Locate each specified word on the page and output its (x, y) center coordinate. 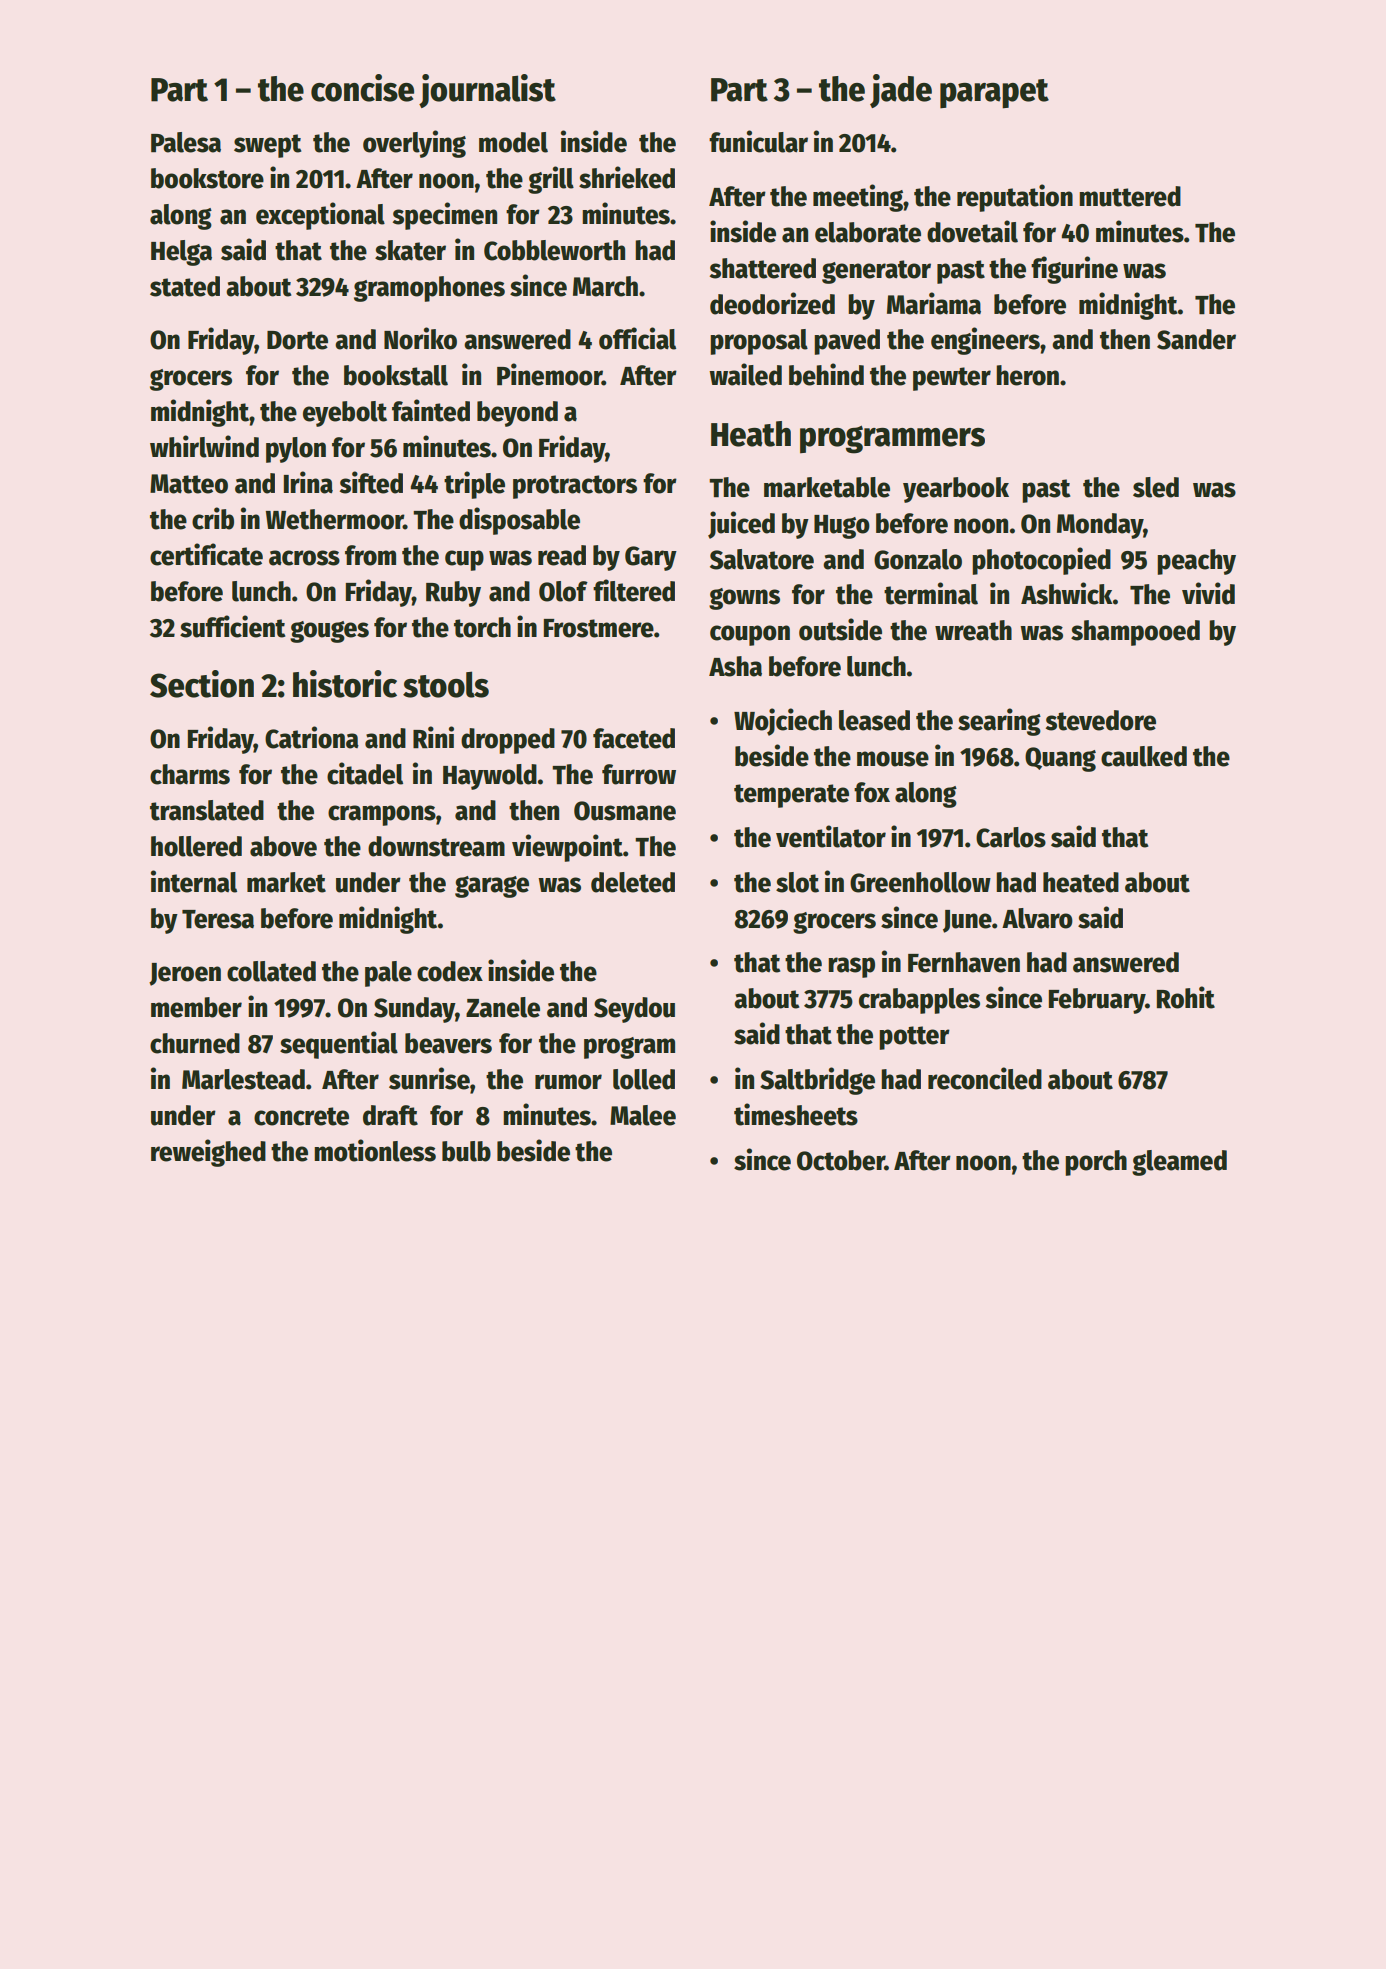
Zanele (503, 1007)
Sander (1196, 339)
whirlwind (204, 446)
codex (450, 971)
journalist (487, 91)
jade (901, 91)
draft (390, 1115)
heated (1081, 882)
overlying (414, 144)
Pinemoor (549, 374)
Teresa (218, 919)
